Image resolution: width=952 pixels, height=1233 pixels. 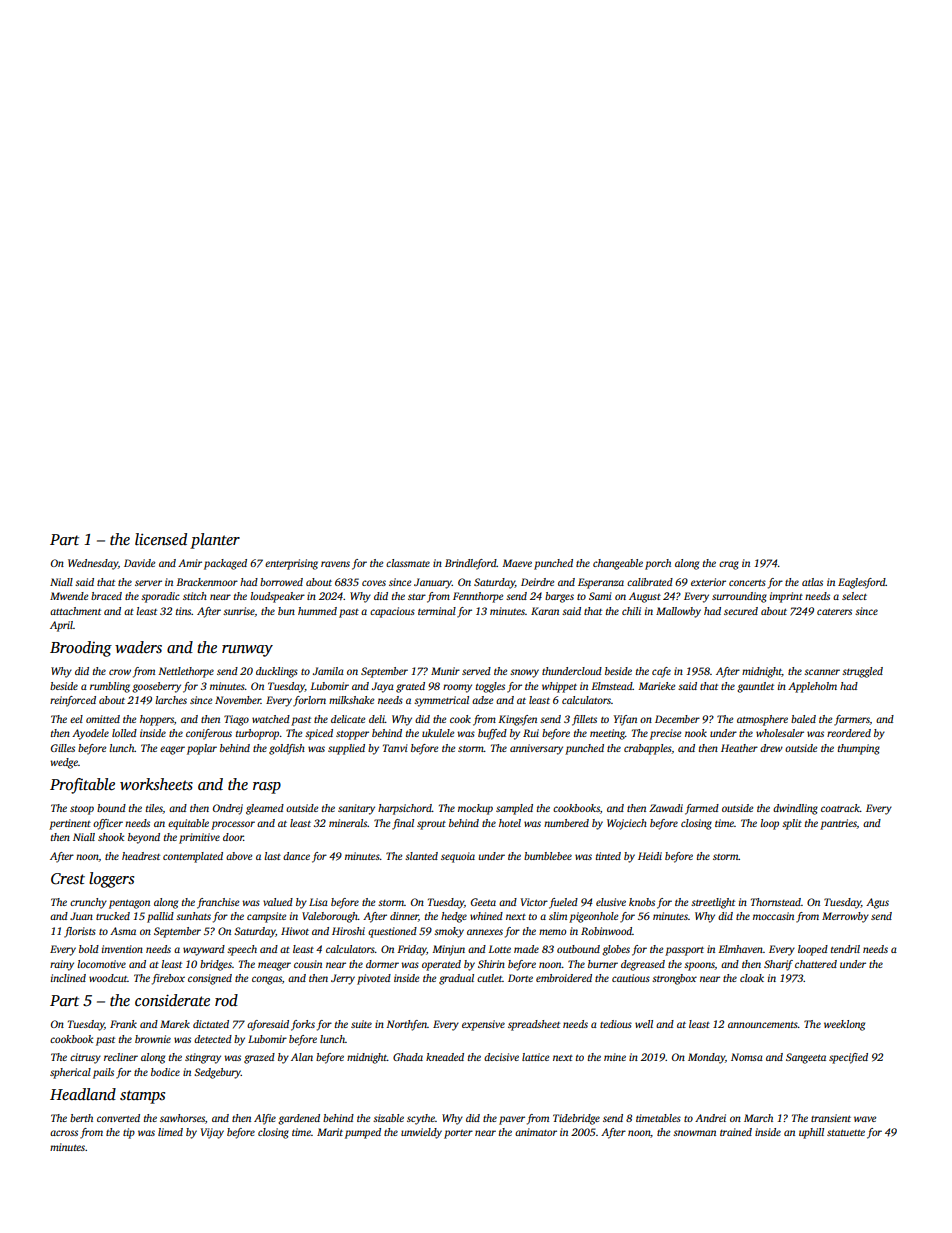 What do you see at coordinates (545, 611) in the screenshot?
I see `Karan` at bounding box center [545, 611].
